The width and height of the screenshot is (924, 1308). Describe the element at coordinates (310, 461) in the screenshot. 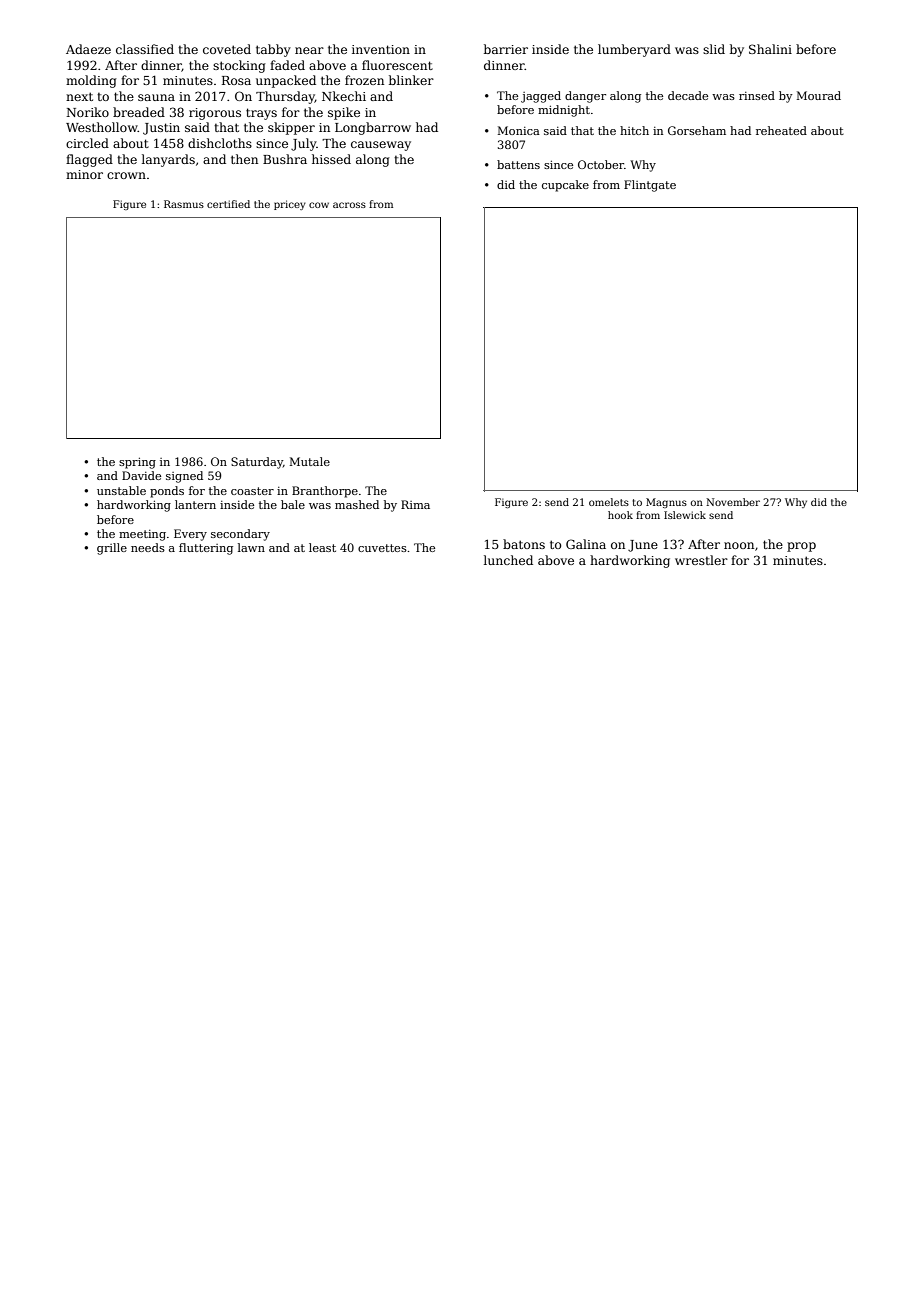

I see `Mutale` at that location.
